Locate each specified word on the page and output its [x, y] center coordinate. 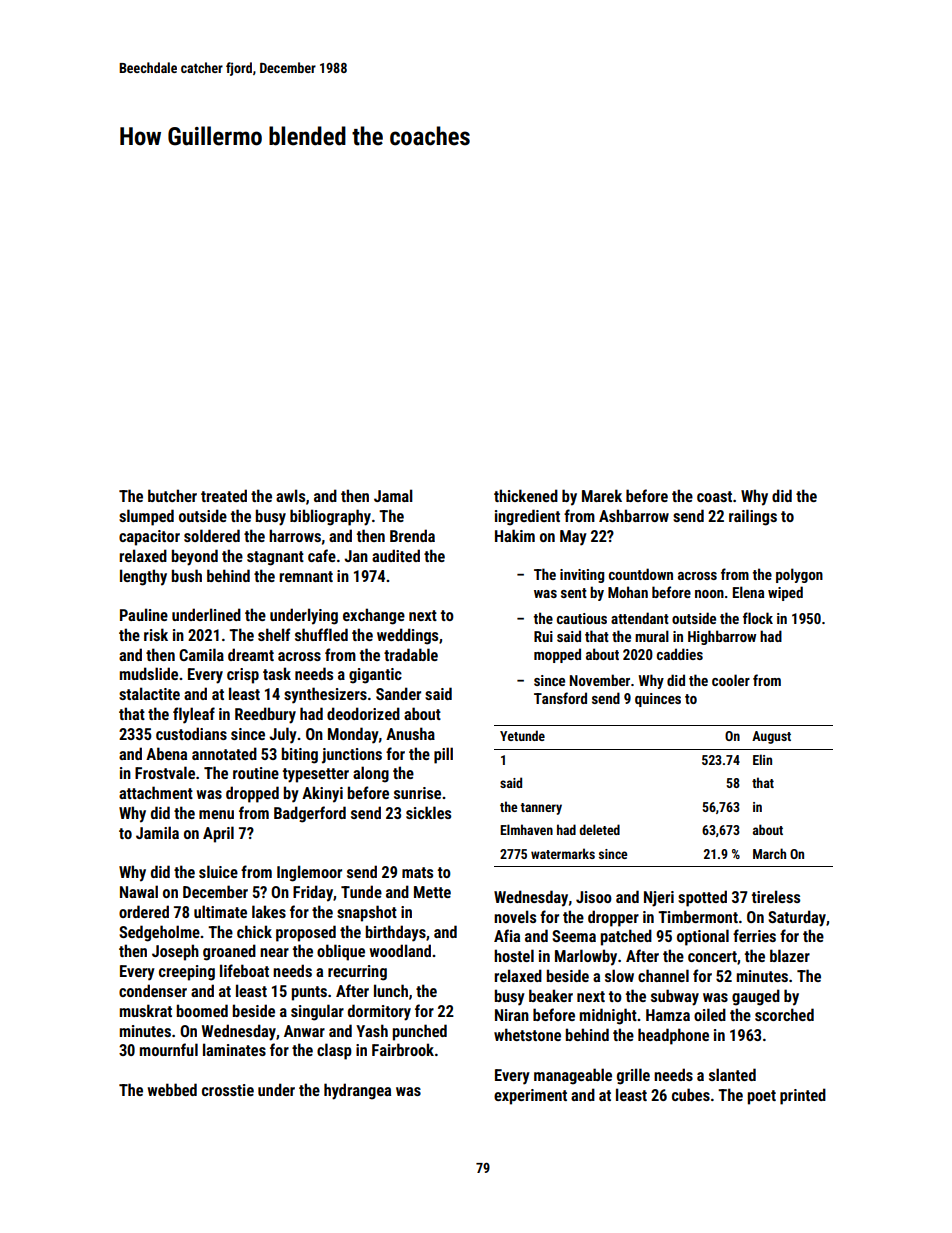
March [769, 853]
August [771, 737]
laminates [234, 1049]
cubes [691, 1094]
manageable [573, 1076]
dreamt [251, 654]
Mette [432, 892]
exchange [374, 616]
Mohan [628, 592]
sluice [218, 871]
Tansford [560, 698]
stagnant [275, 558]
